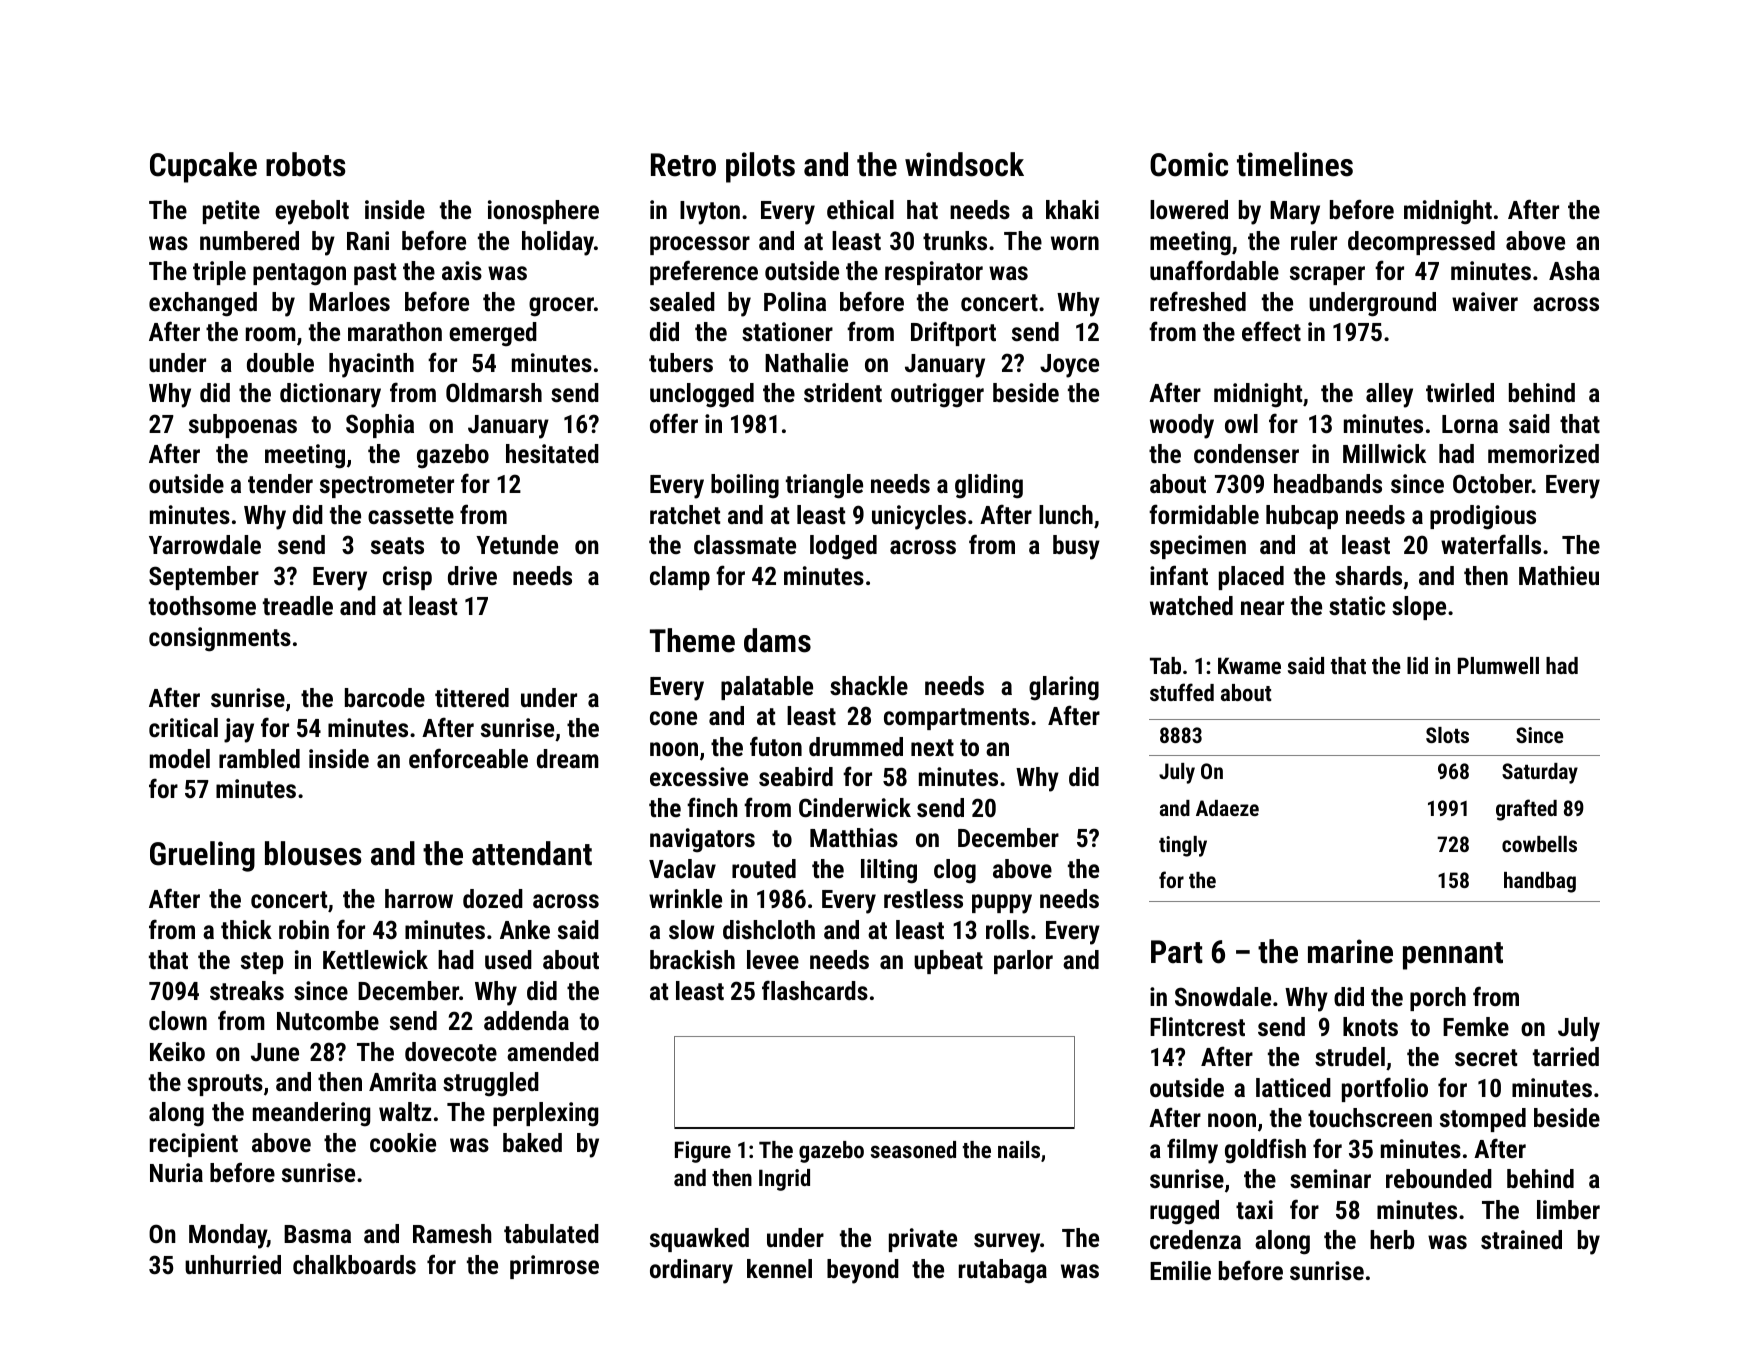  Describe the element at coordinates (1002, 904) in the image. I see `puppy` at that location.
